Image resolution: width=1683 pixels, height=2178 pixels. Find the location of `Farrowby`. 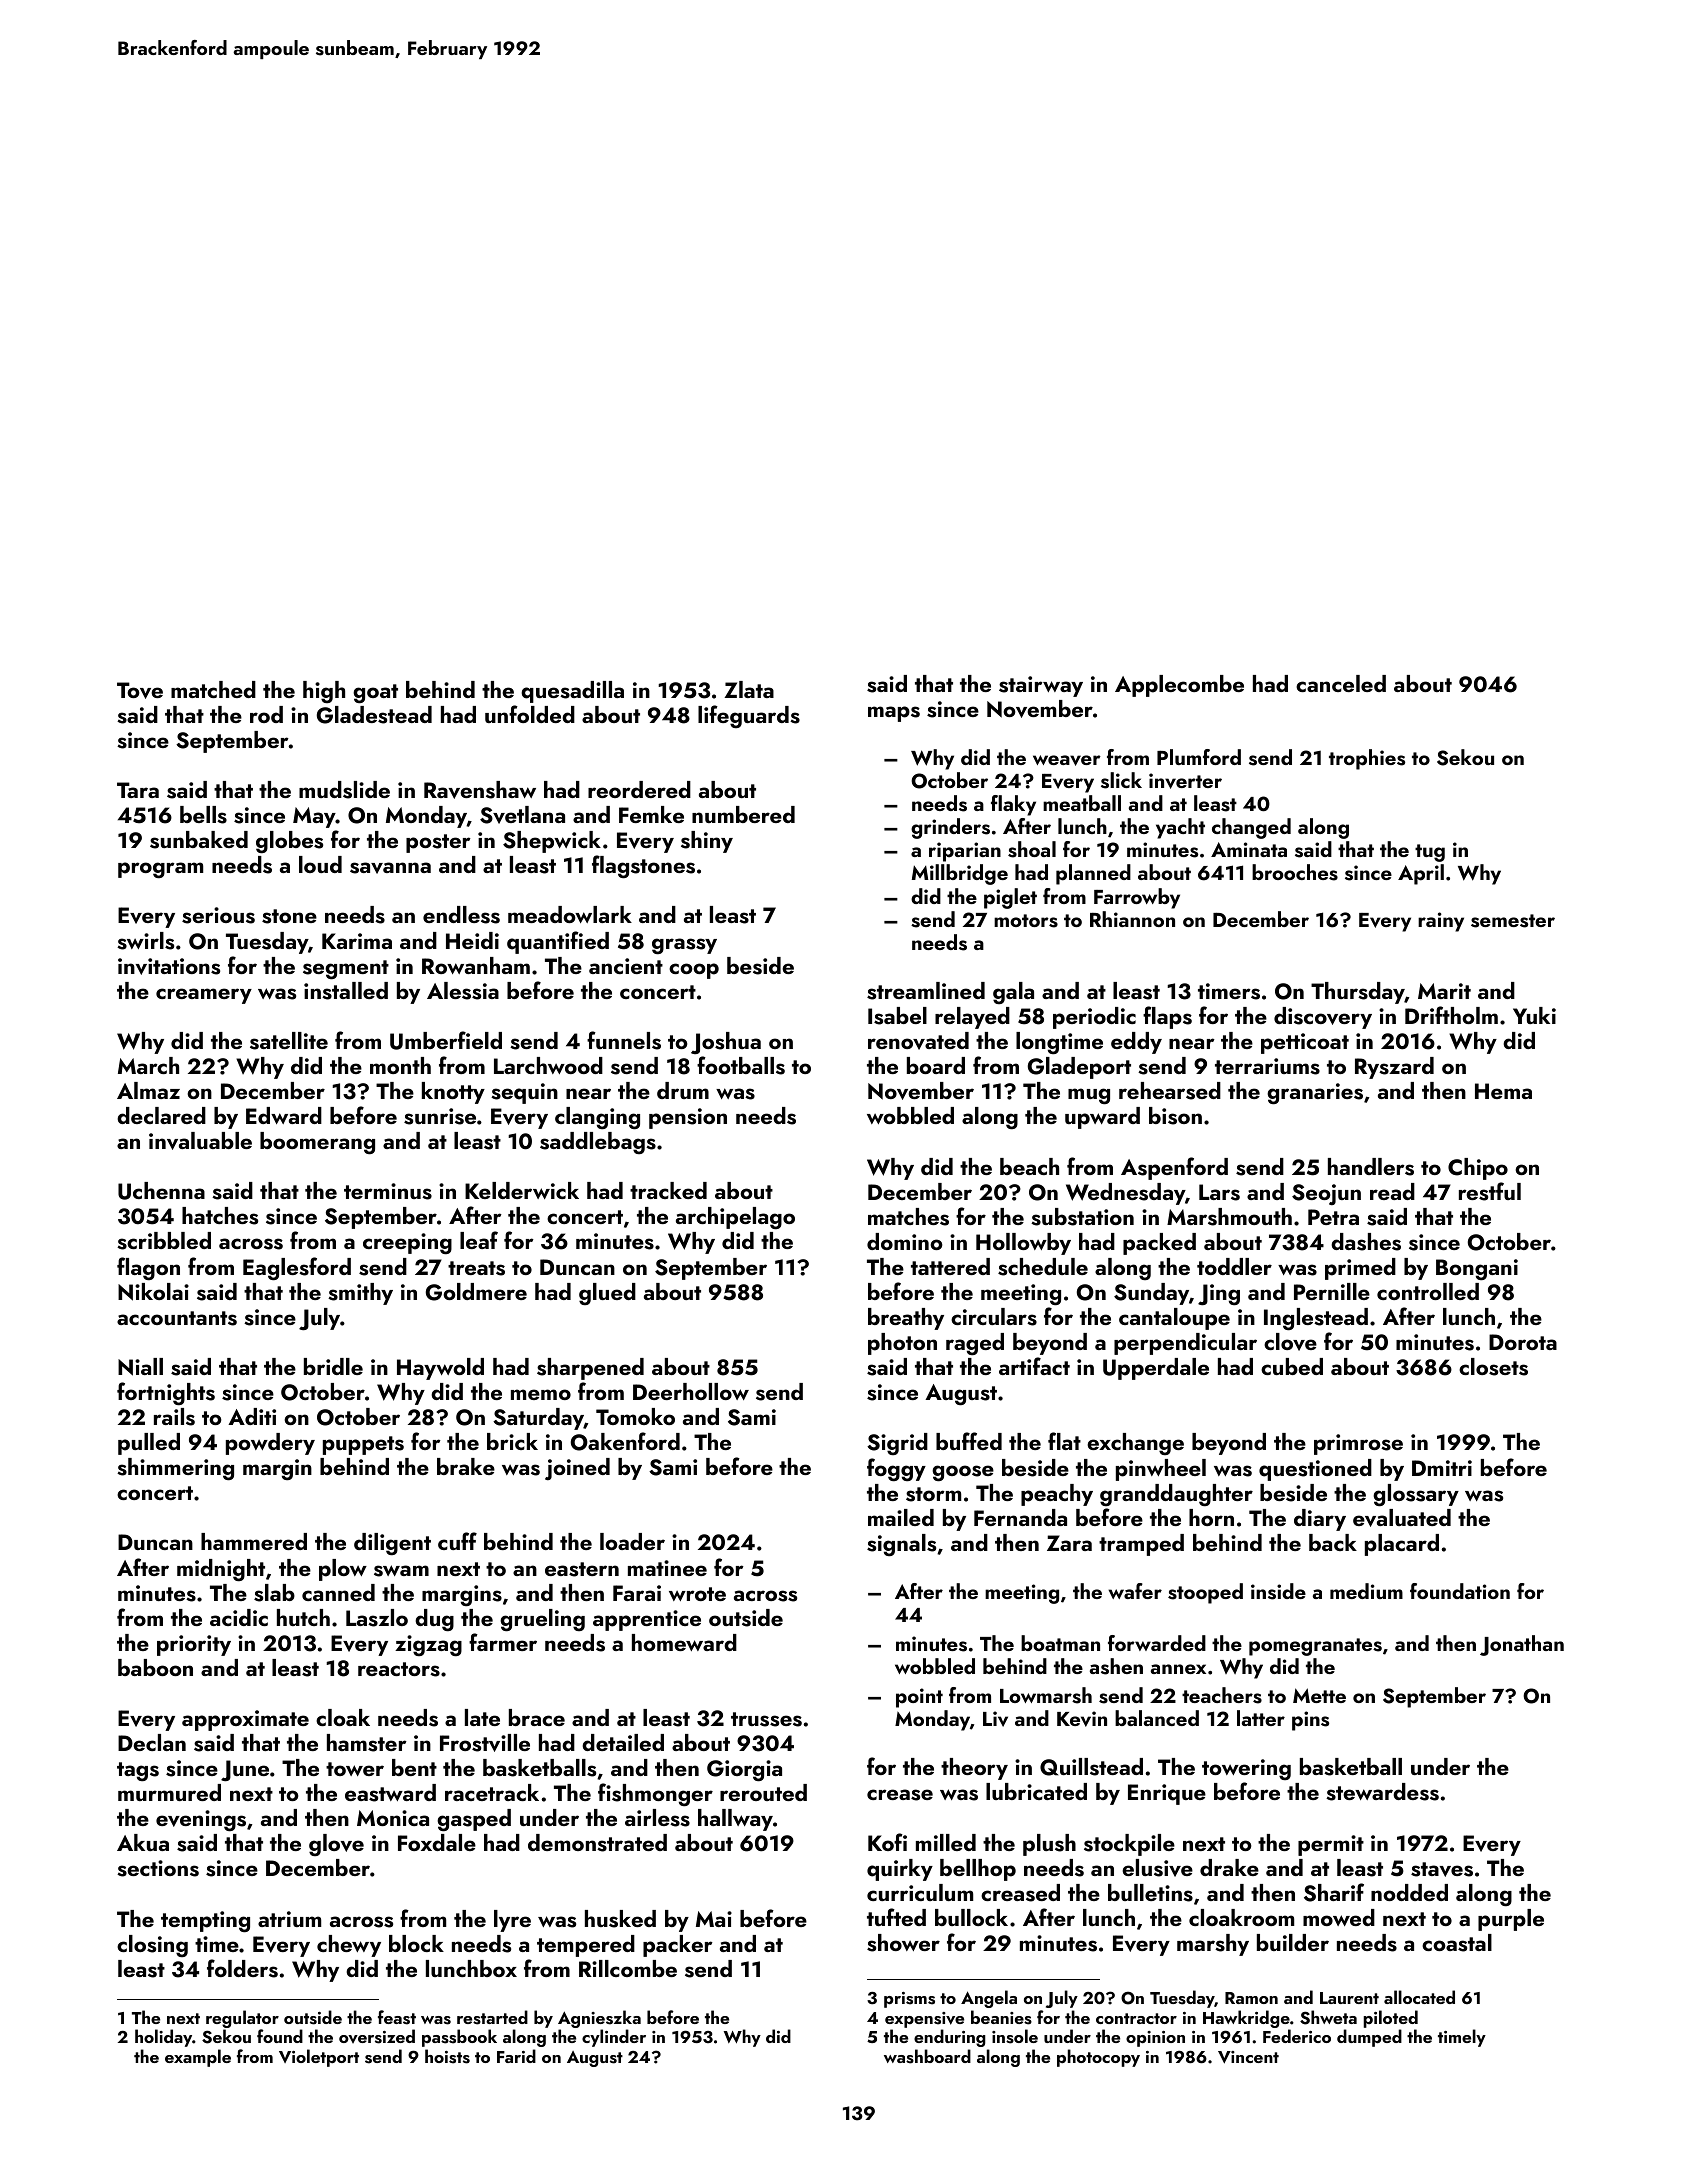

Farrowby is located at coordinates (1137, 898).
